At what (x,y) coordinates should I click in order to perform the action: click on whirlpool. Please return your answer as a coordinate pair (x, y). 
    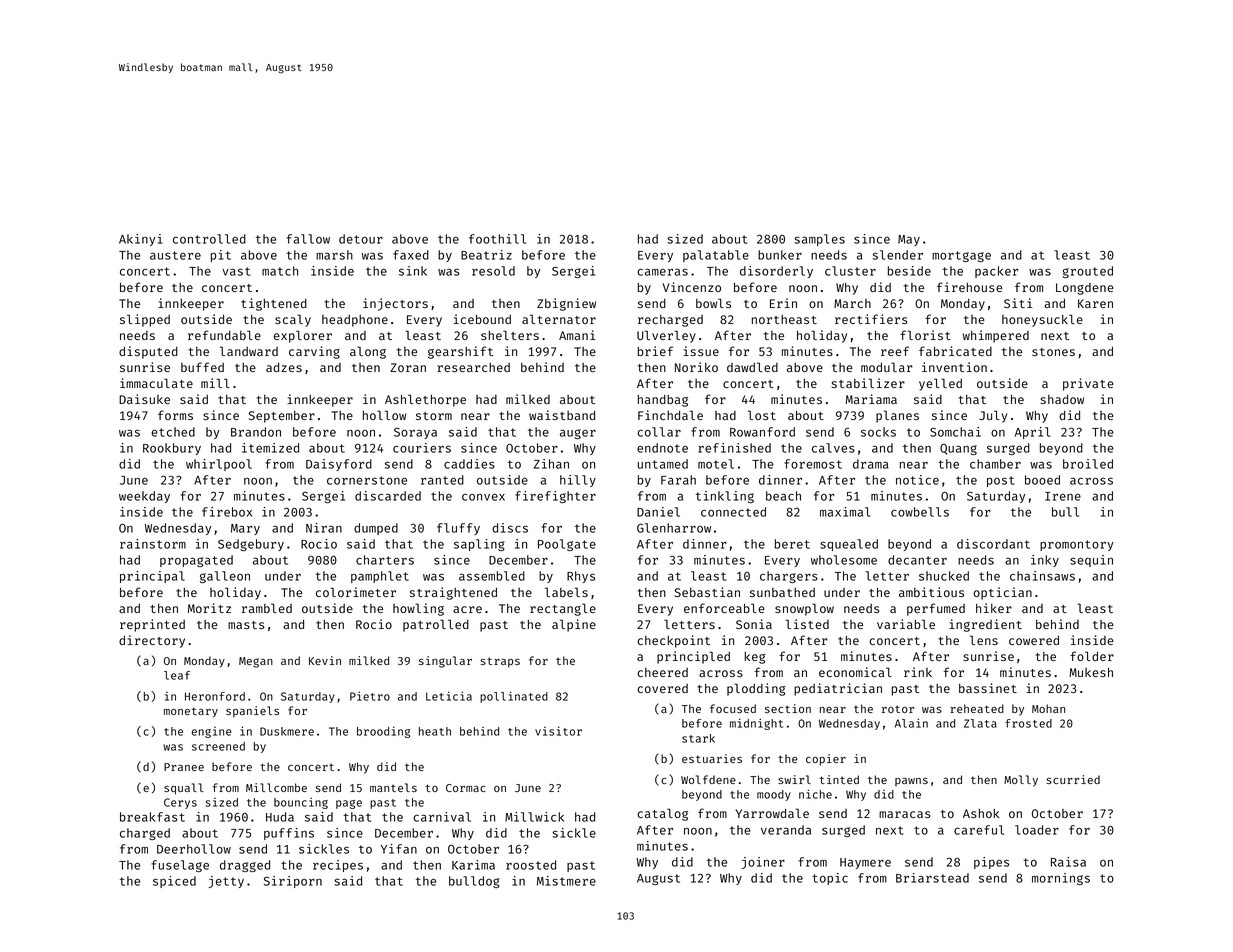
    Looking at the image, I should click on (219, 465).
